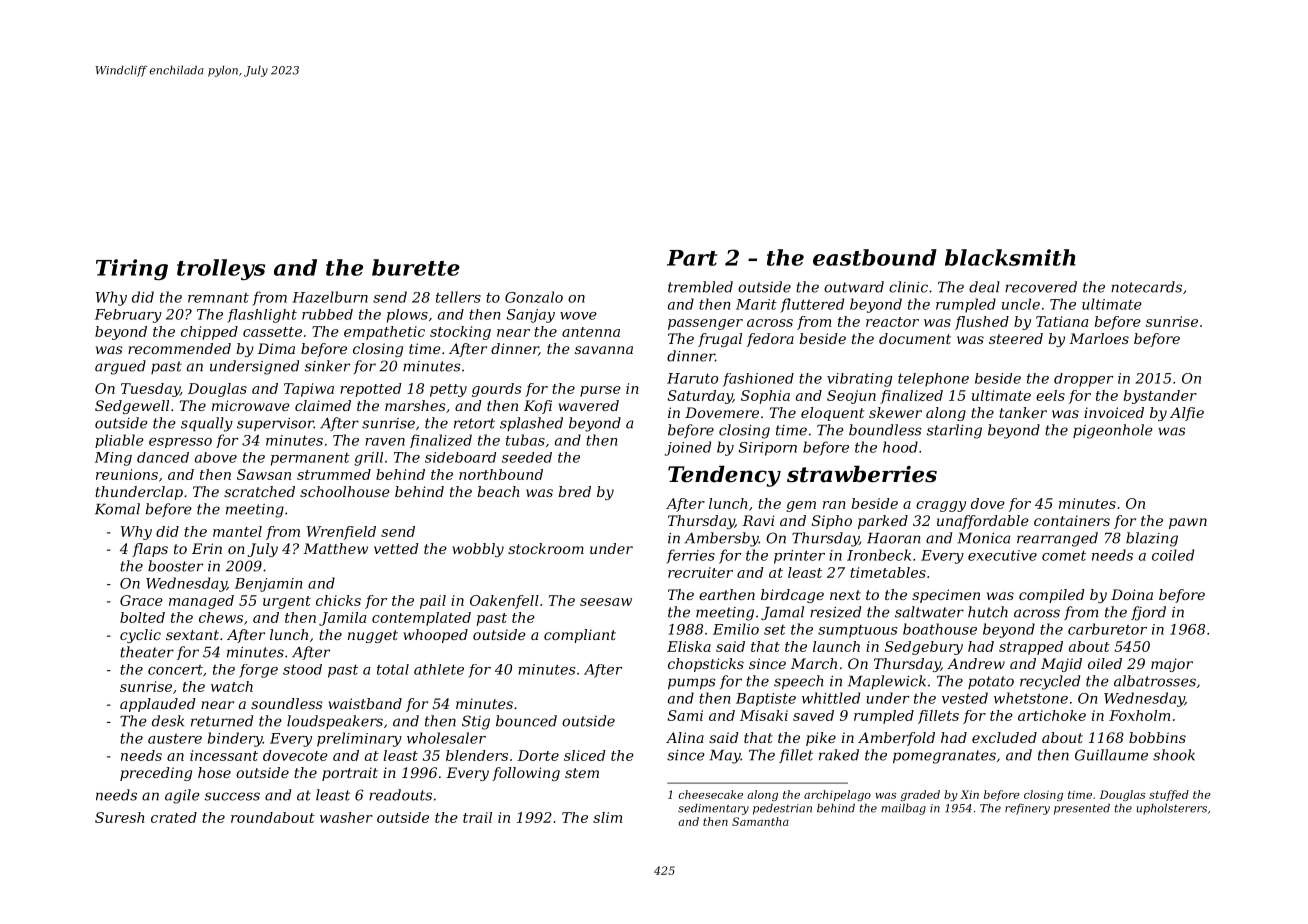 The width and height of the page is (1308, 924). What do you see at coordinates (736, 629) in the page?
I see `Emilio` at bounding box center [736, 629].
